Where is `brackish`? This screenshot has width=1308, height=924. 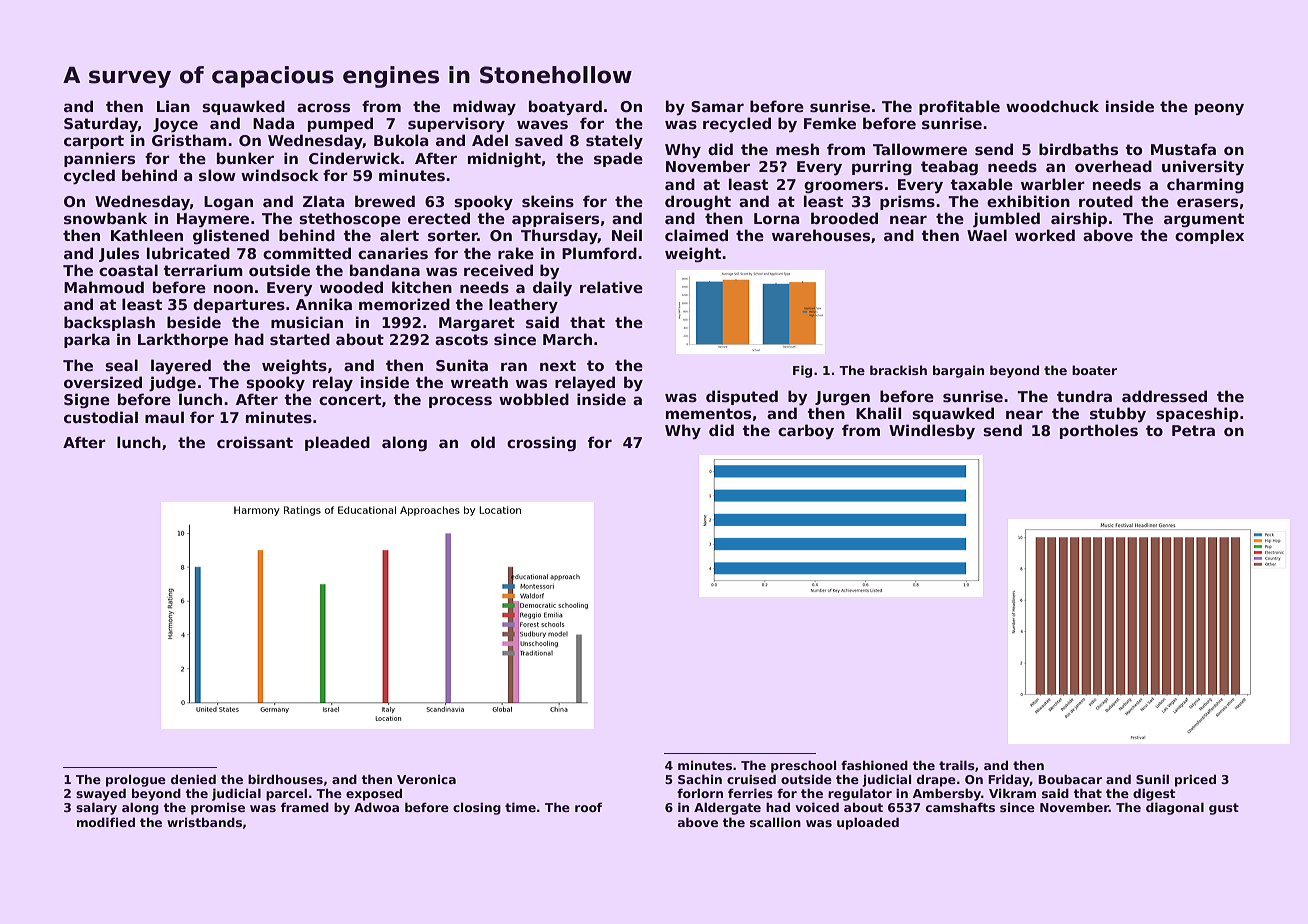
brackish is located at coordinates (898, 370).
